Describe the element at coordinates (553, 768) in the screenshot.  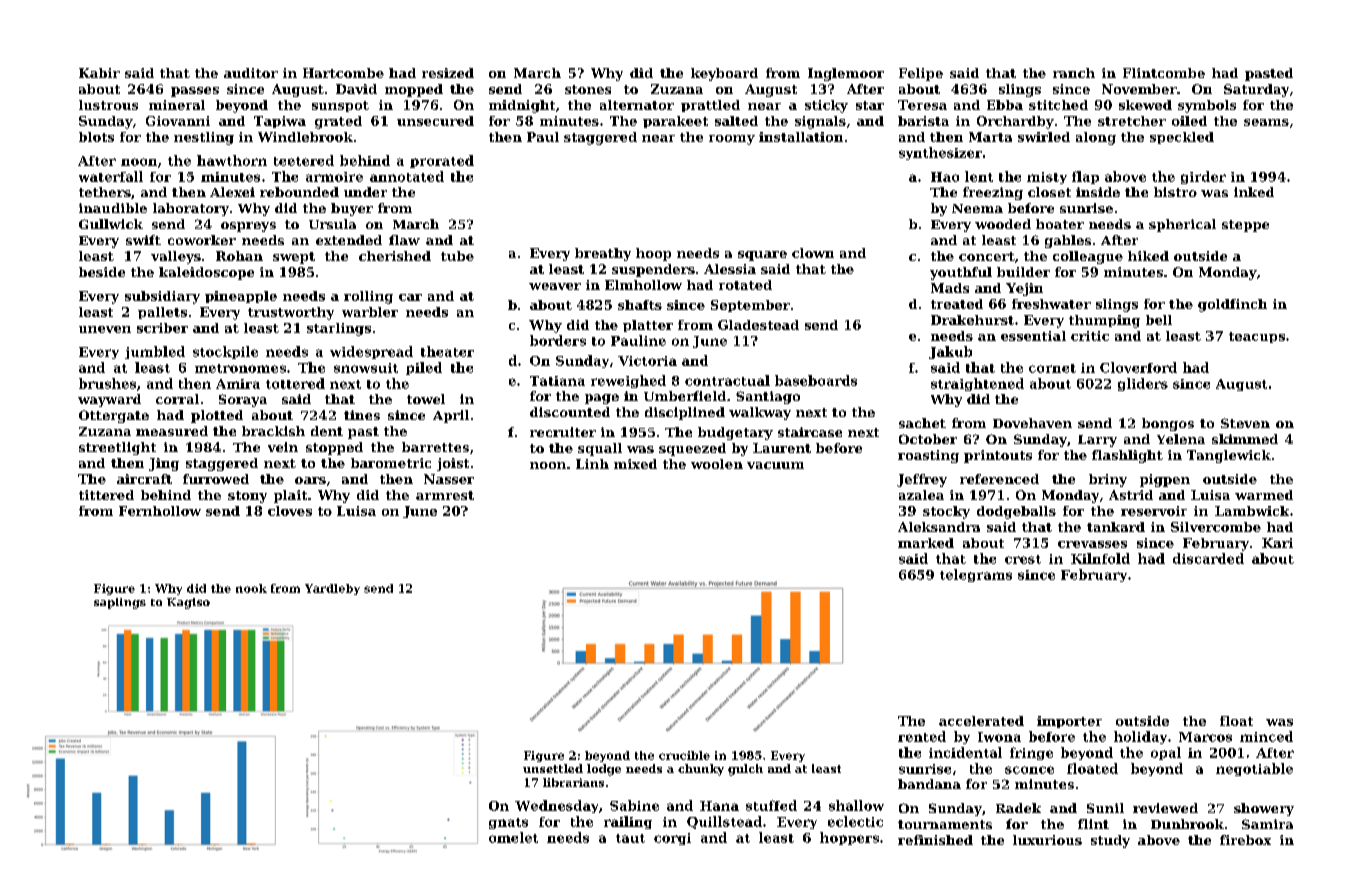
I see `unsettled` at that location.
